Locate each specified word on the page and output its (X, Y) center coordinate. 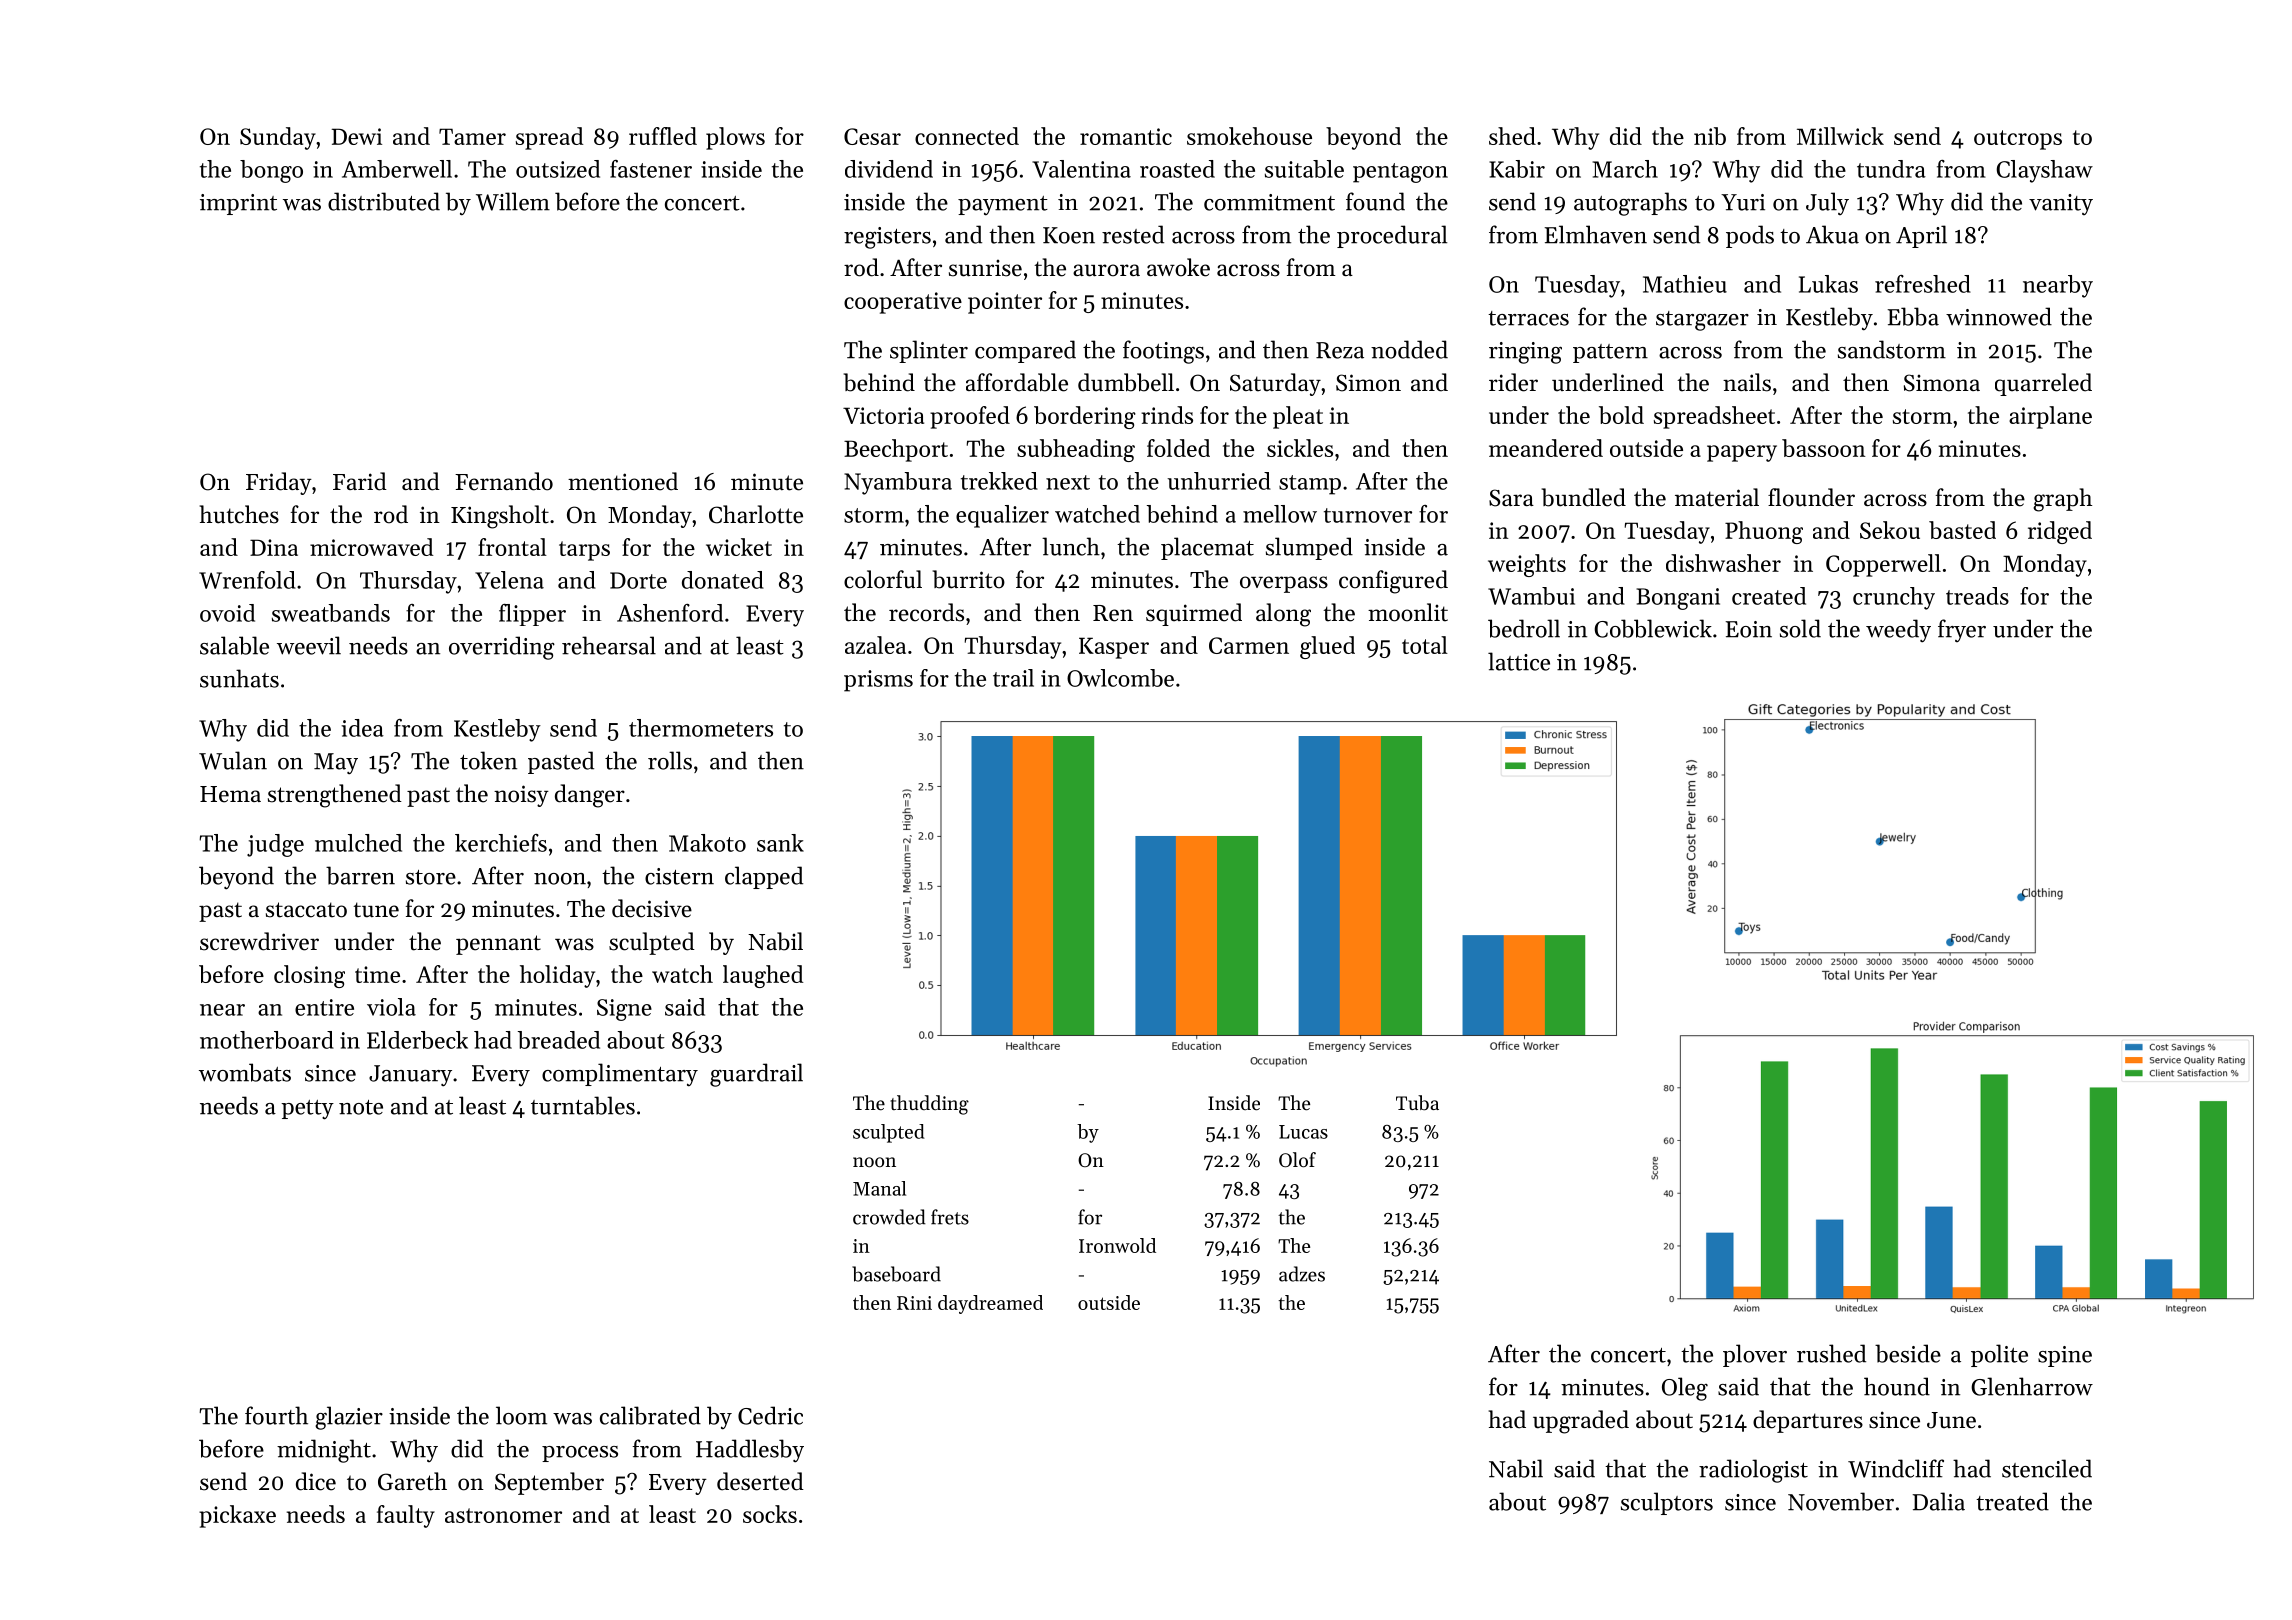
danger (590, 796)
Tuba (1417, 1103)
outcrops (2018, 140)
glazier (349, 1418)
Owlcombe (1120, 678)
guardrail (756, 1075)
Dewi (356, 136)
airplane (2050, 417)
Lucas (1303, 1132)
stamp (1310, 485)
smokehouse (1249, 136)
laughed (763, 976)
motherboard (267, 1040)
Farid (360, 481)
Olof (1297, 1160)
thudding (929, 1105)
